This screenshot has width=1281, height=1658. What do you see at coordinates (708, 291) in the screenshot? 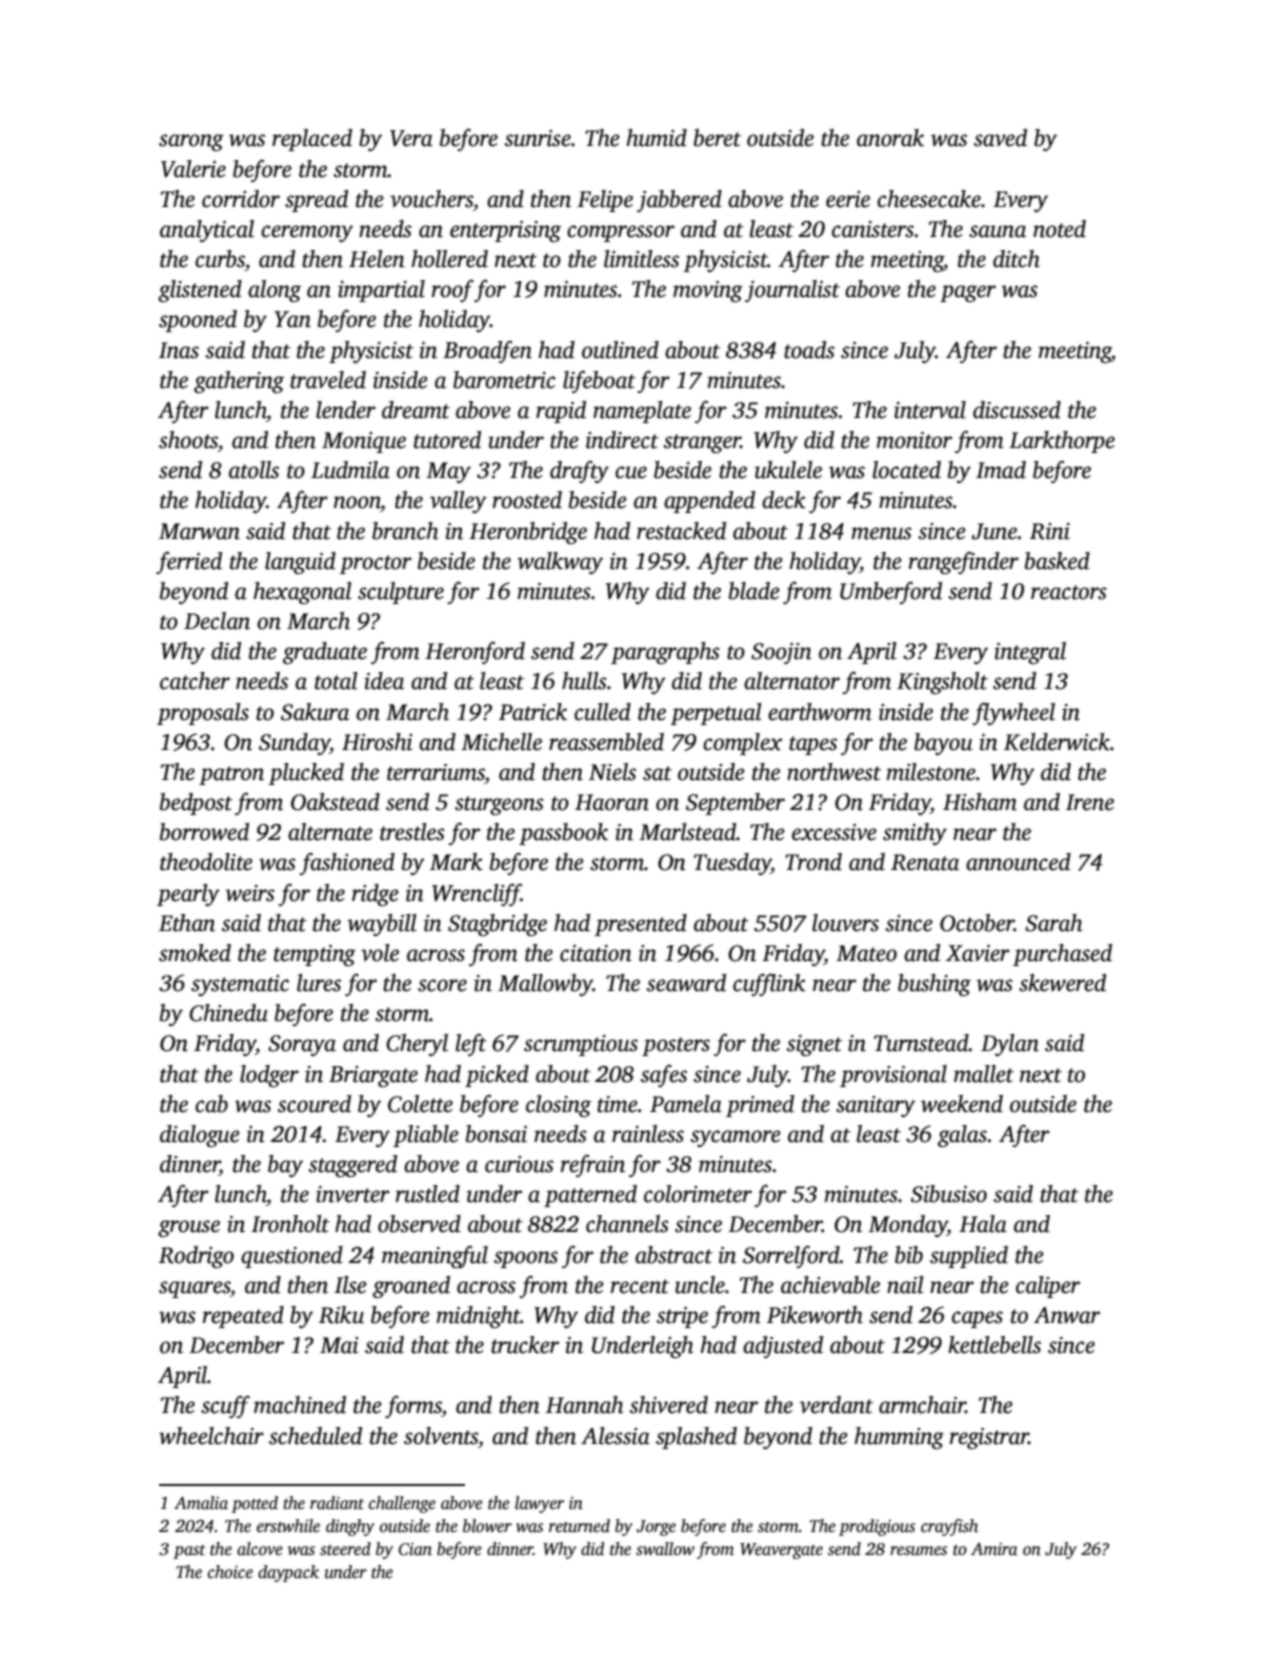
I see `moving` at bounding box center [708, 291].
